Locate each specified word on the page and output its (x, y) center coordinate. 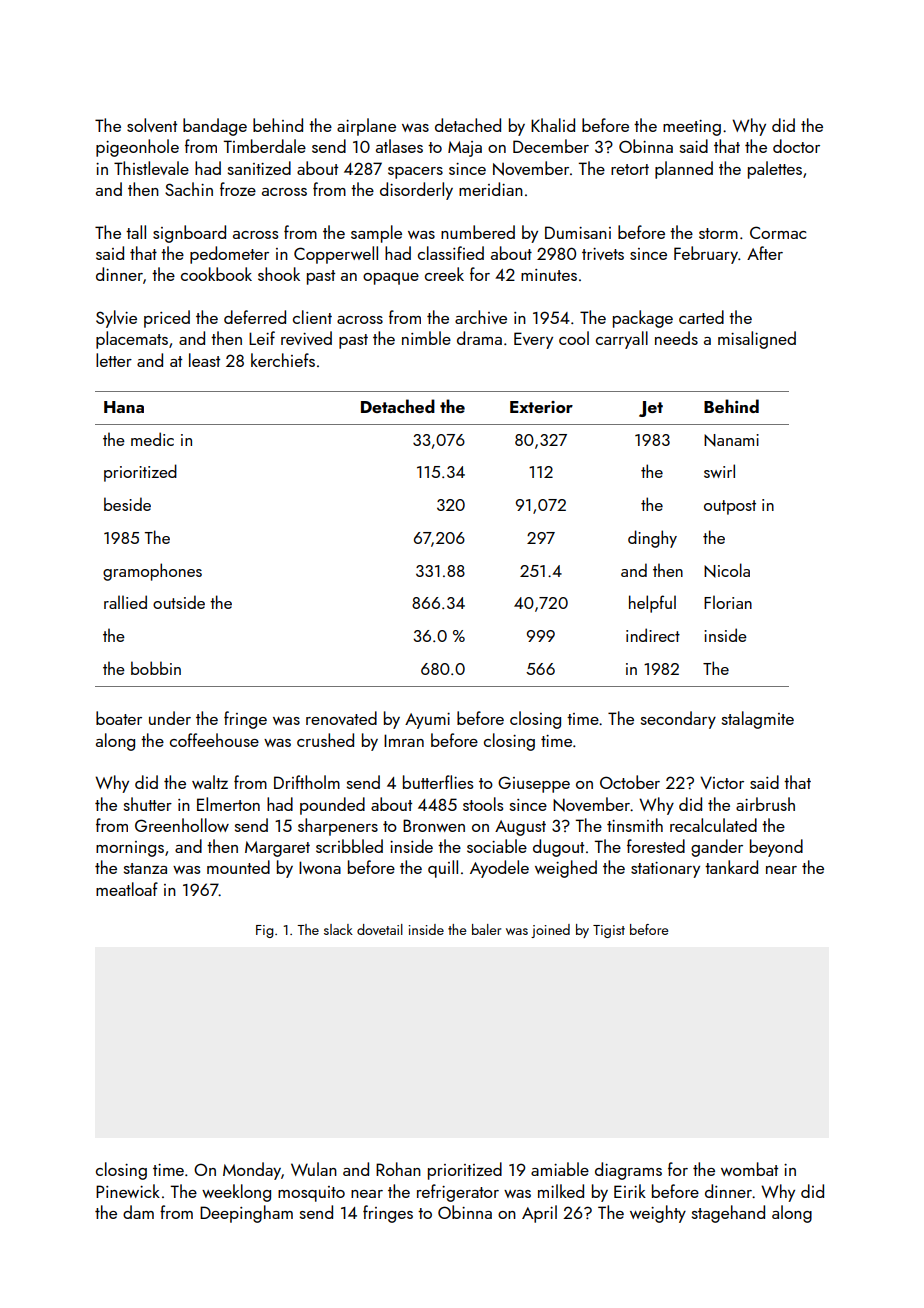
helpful (652, 604)
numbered (478, 232)
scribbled (349, 846)
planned (684, 170)
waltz (210, 782)
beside (127, 504)
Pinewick (128, 1191)
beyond (776, 848)
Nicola (727, 570)
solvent (152, 125)
